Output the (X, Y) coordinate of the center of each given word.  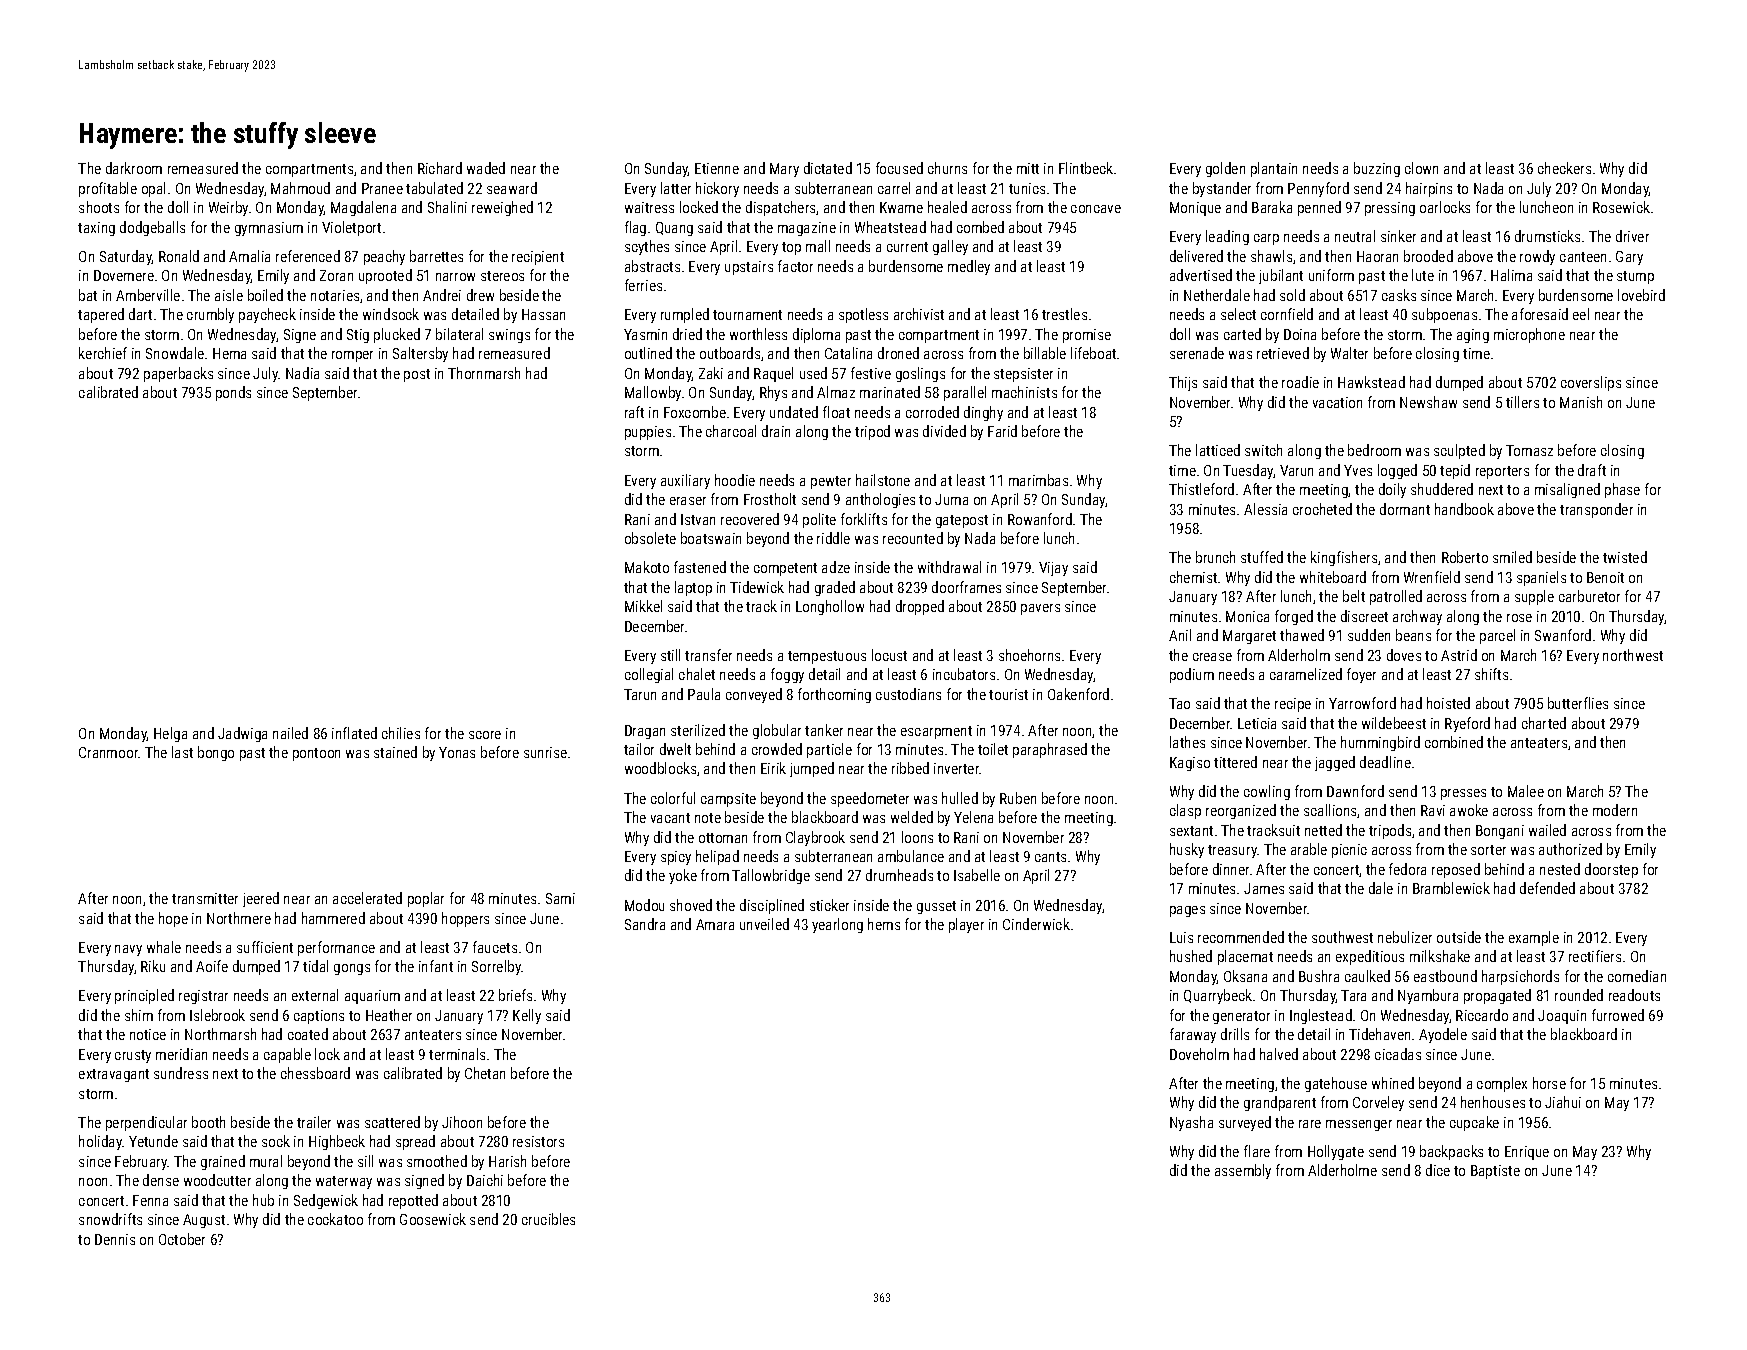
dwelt (675, 749)
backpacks (1451, 1152)
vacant (670, 818)
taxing (96, 229)
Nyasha (1191, 1123)
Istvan (698, 519)
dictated (828, 168)
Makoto (647, 567)
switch (1263, 450)
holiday (101, 1142)
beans (1413, 635)
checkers (1564, 168)
